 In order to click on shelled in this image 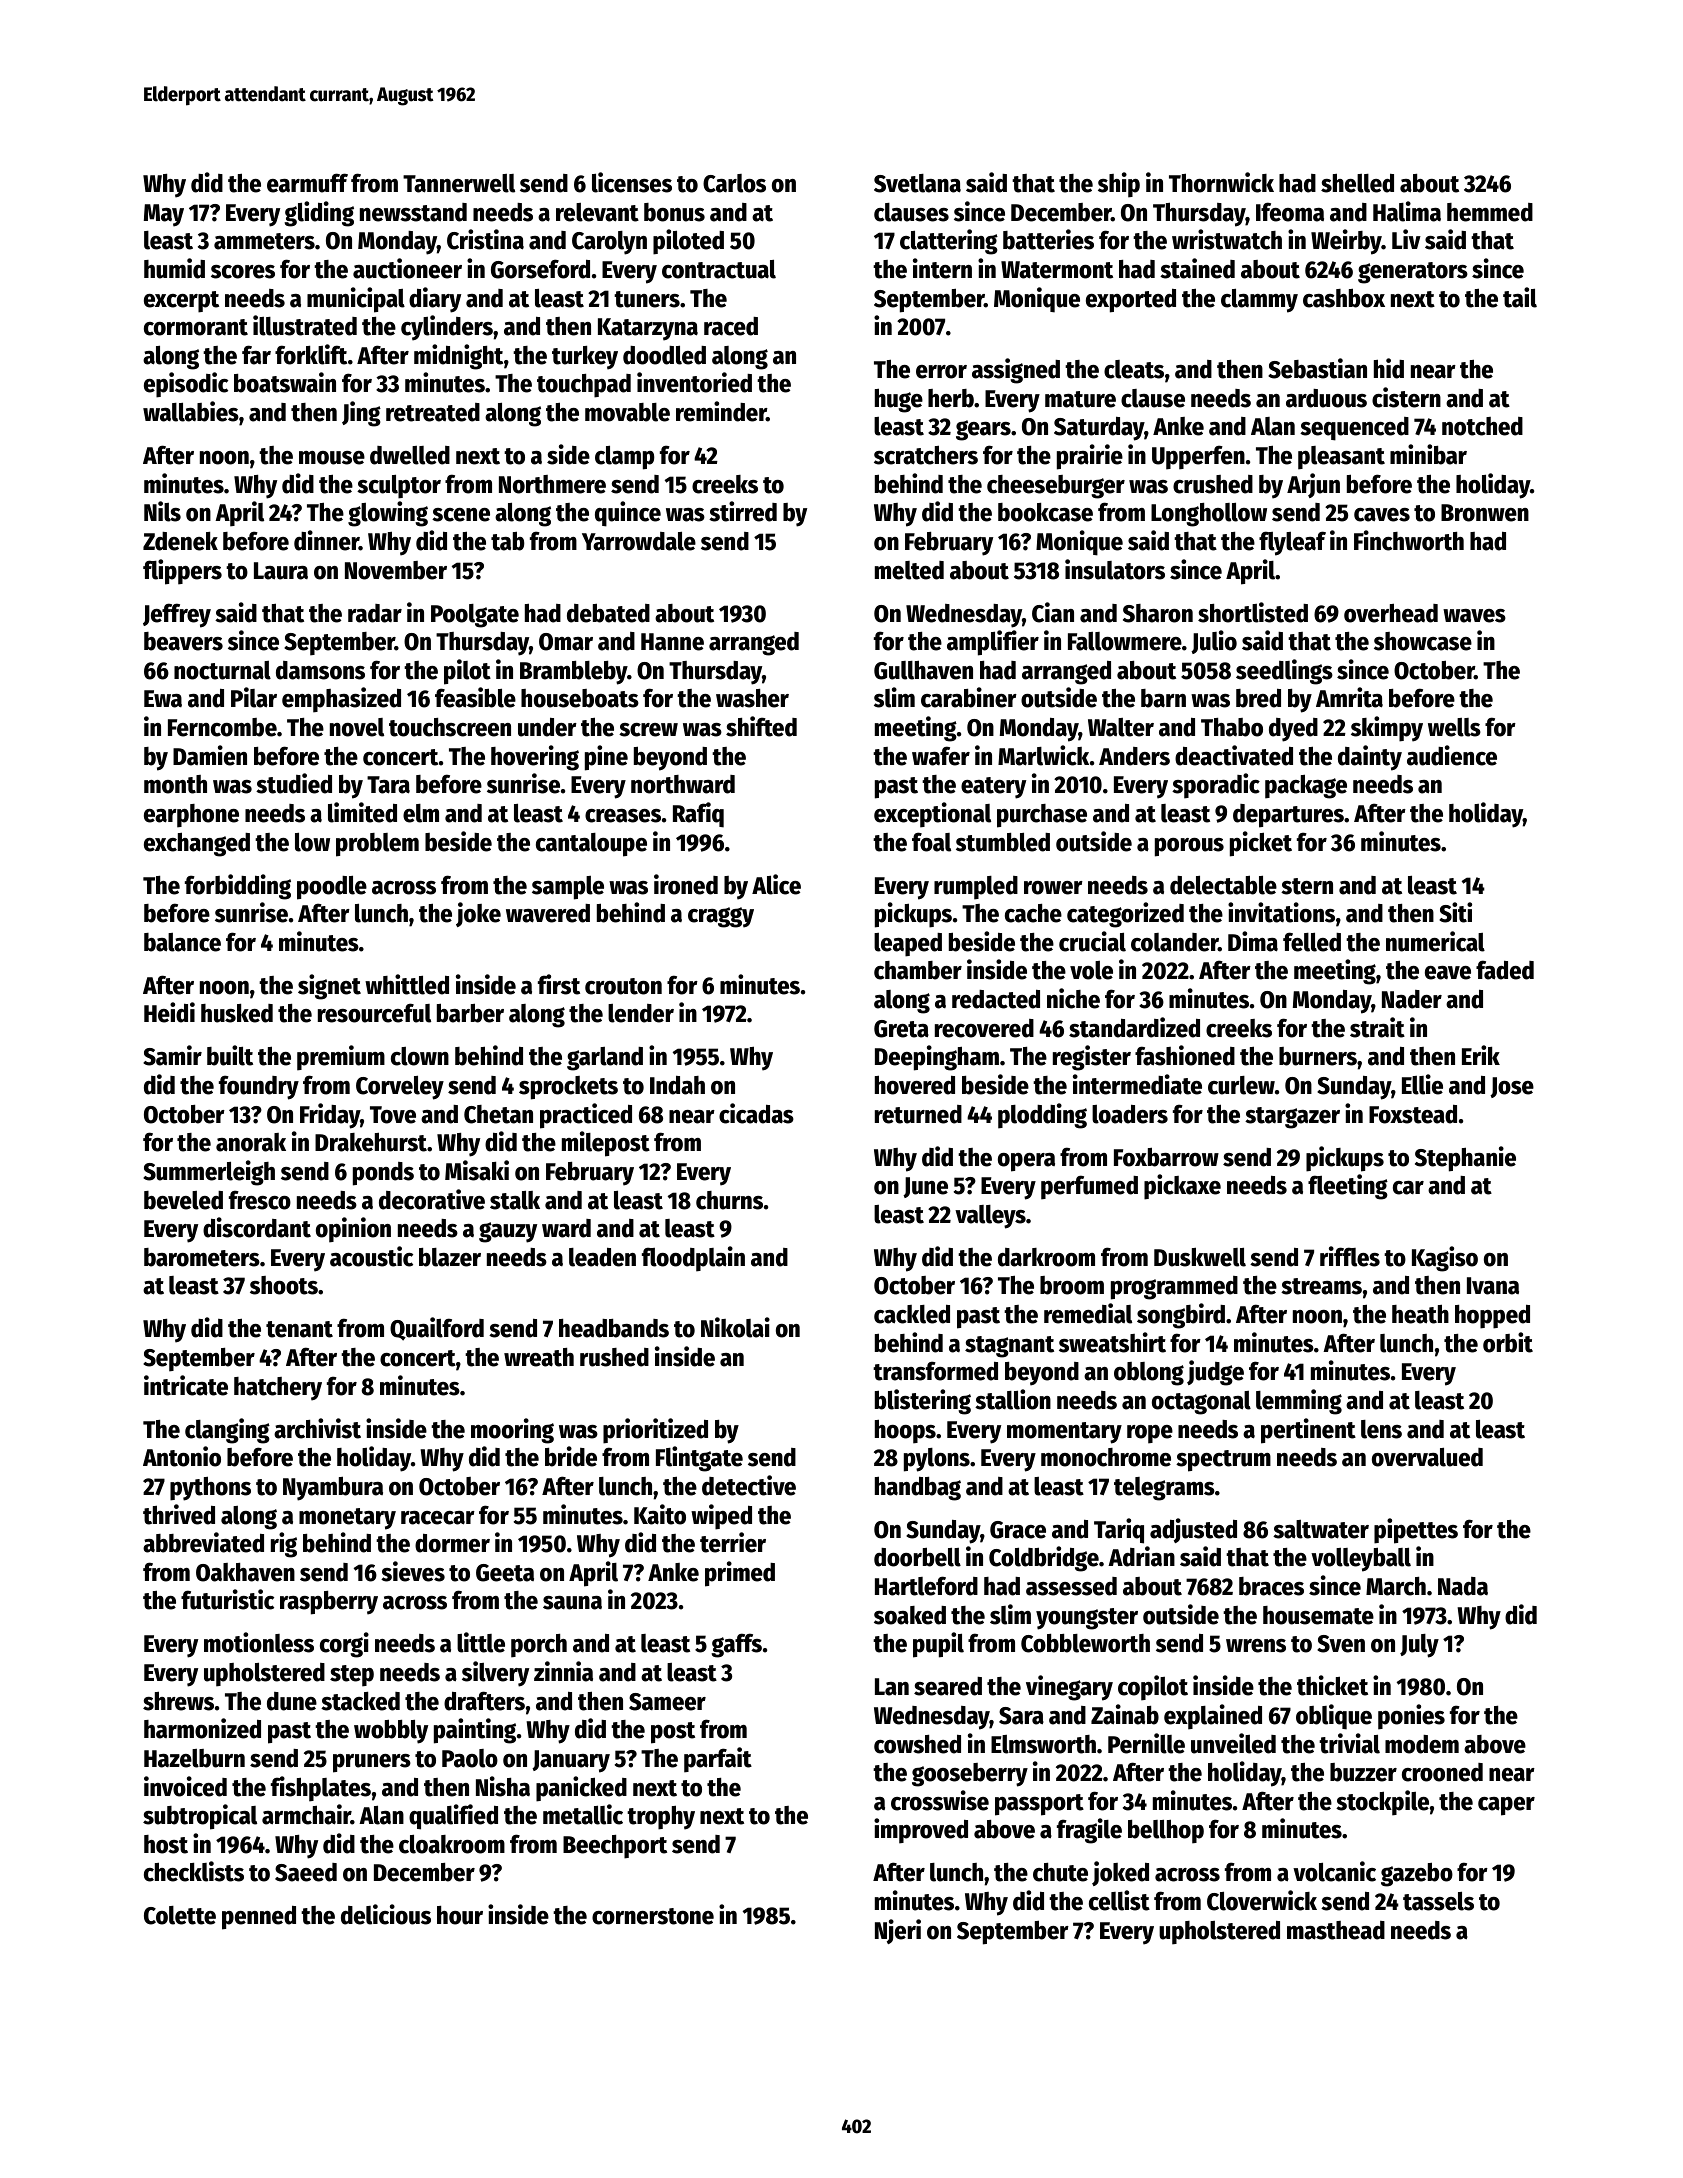, I will do `click(1357, 183)`.
